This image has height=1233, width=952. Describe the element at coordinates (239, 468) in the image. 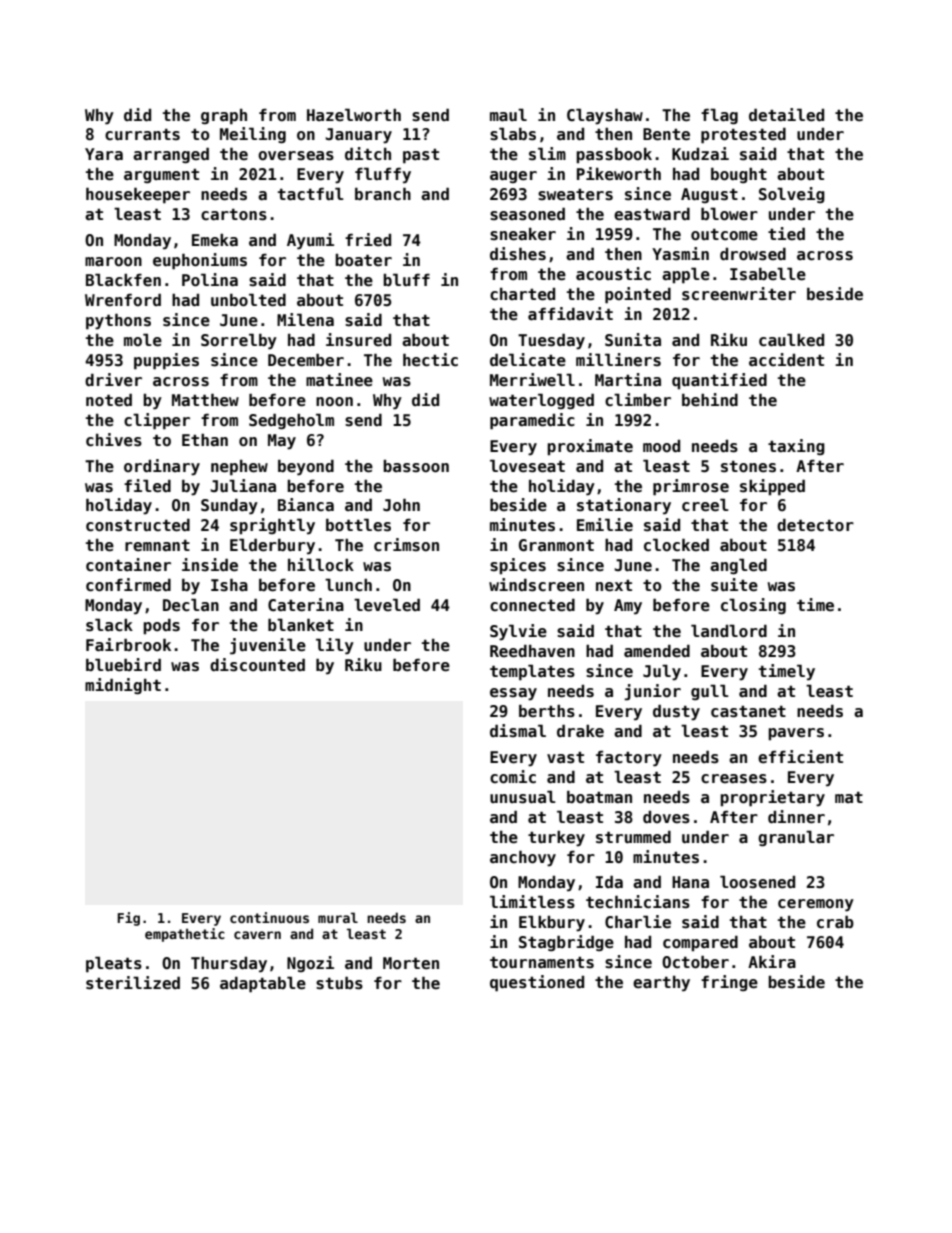

I see `nephew` at that location.
